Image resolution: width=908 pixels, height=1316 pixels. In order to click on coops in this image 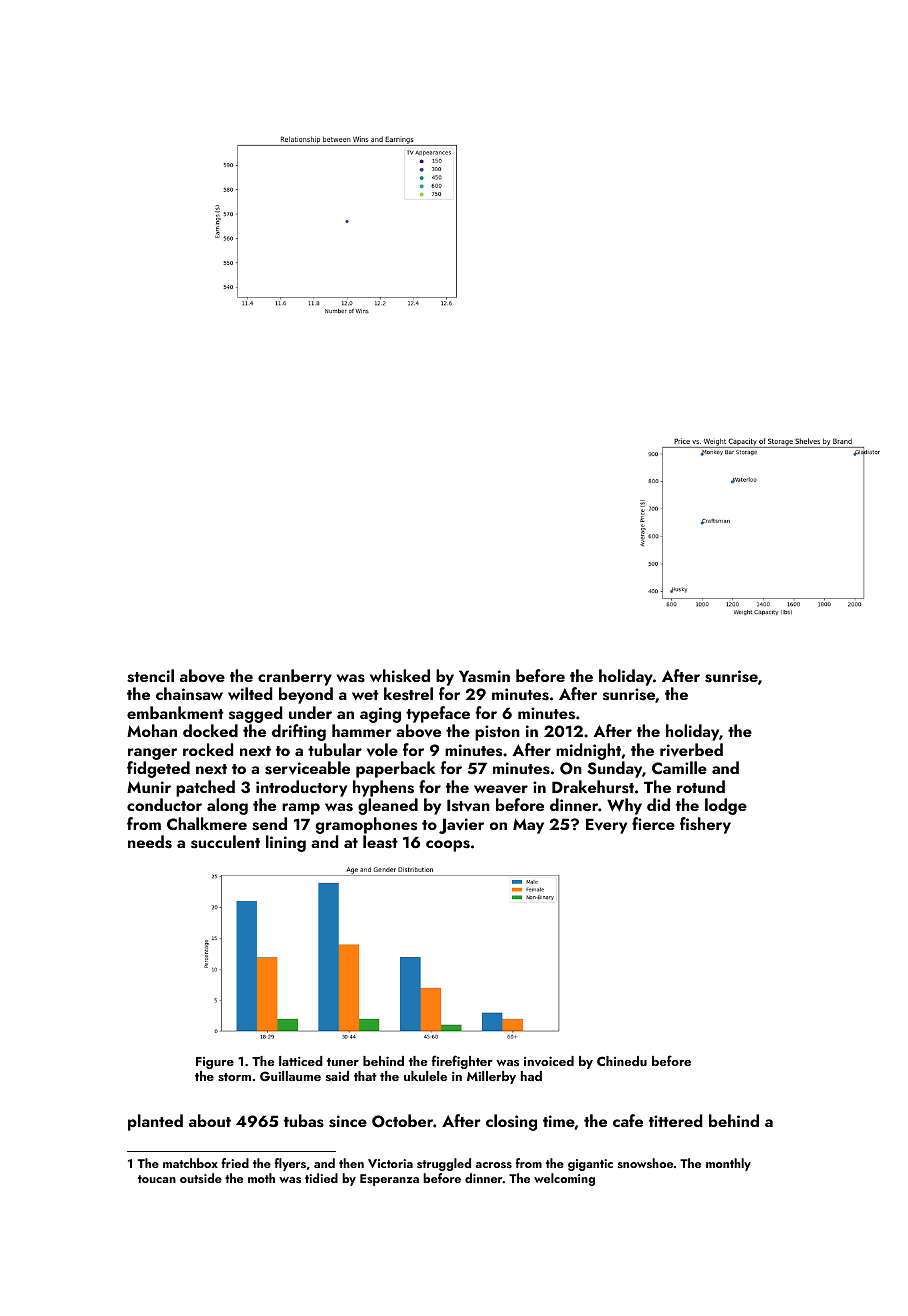, I will do `click(448, 846)`.
